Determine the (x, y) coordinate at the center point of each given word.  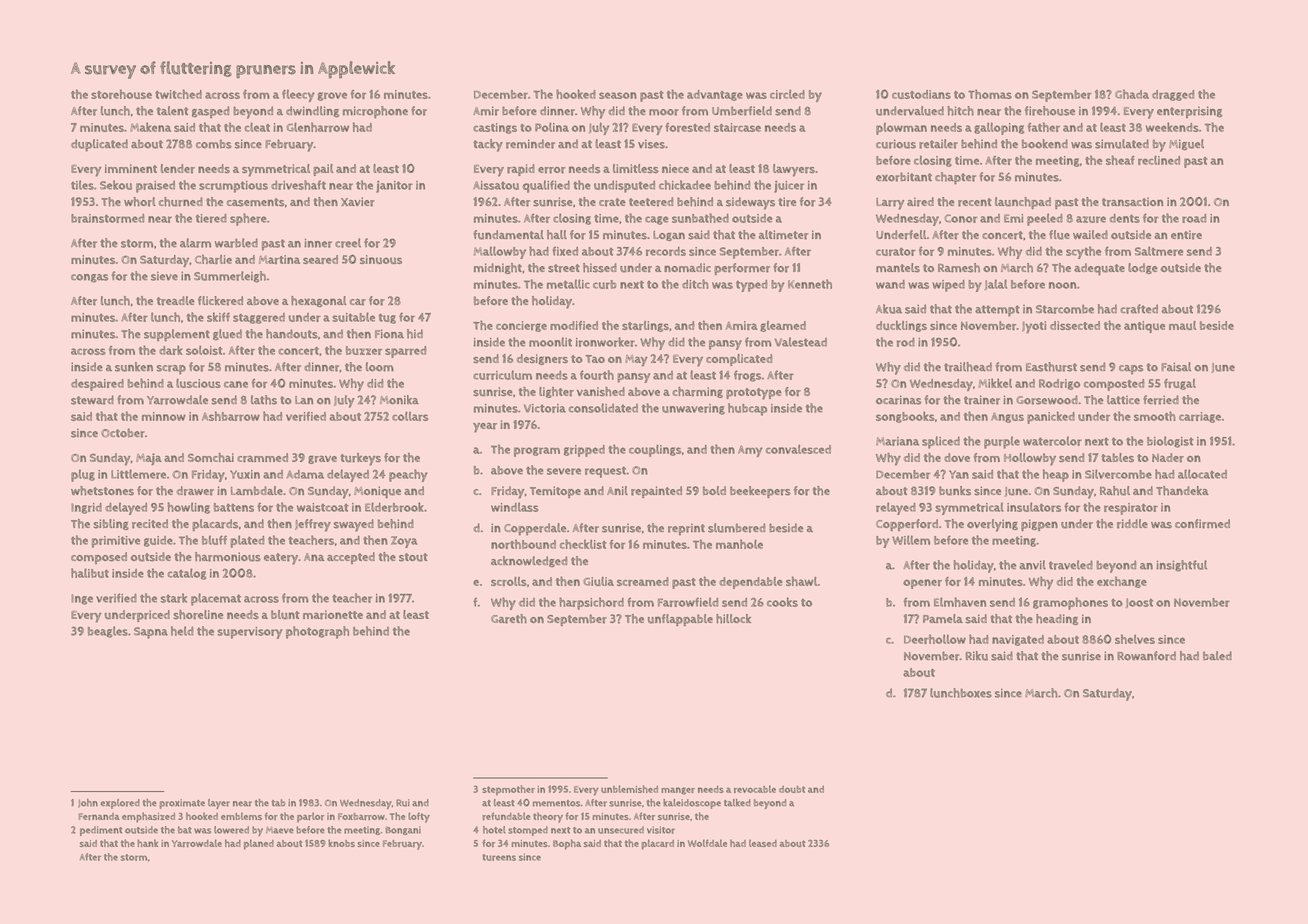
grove (332, 96)
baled (1217, 656)
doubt (792, 789)
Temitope (555, 492)
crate (612, 202)
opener (922, 584)
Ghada (1132, 94)
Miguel (1186, 145)
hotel (494, 830)
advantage (715, 95)
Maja (149, 459)
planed (259, 844)
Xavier (358, 202)
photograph (317, 632)
